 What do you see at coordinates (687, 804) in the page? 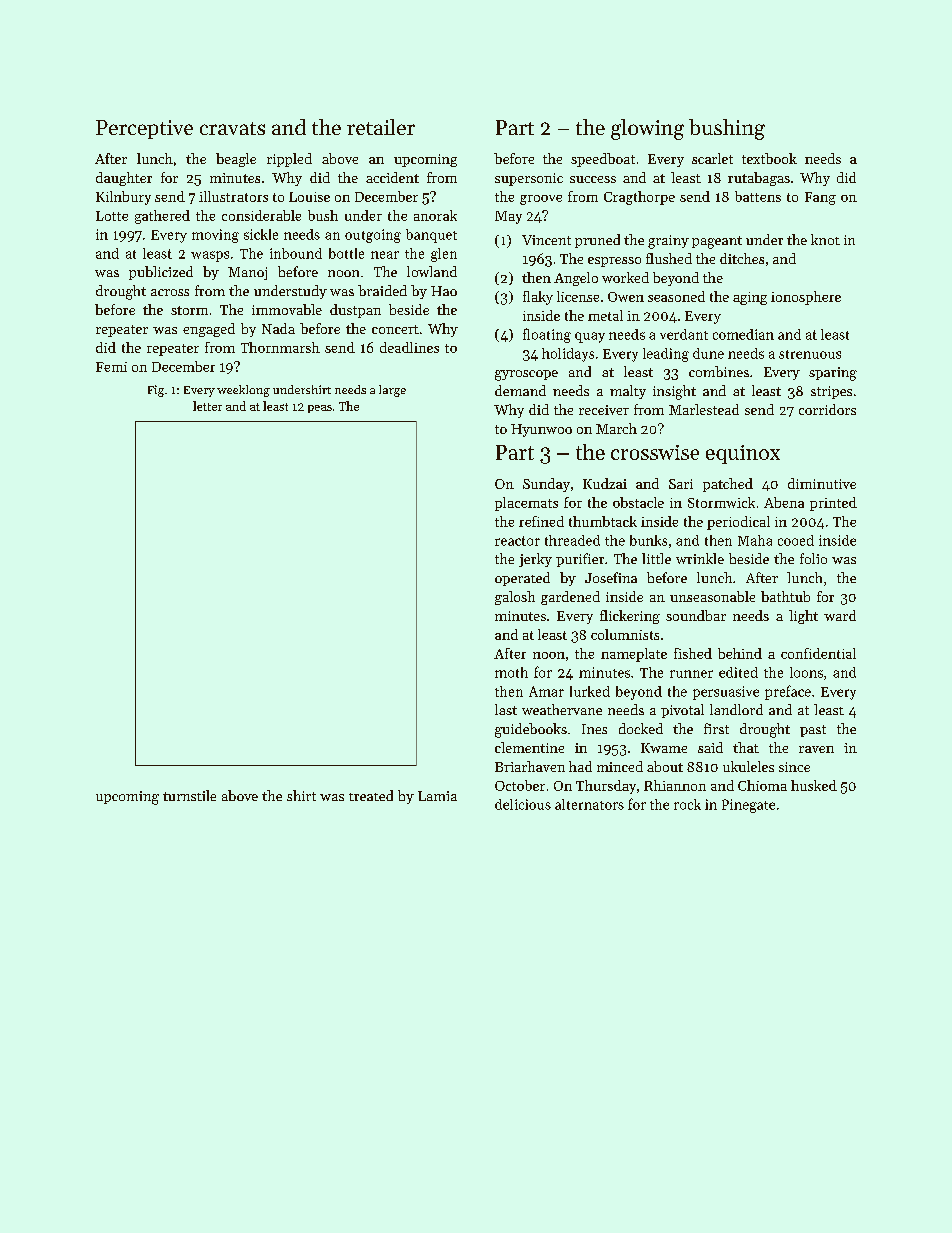
I see `rock` at bounding box center [687, 804].
